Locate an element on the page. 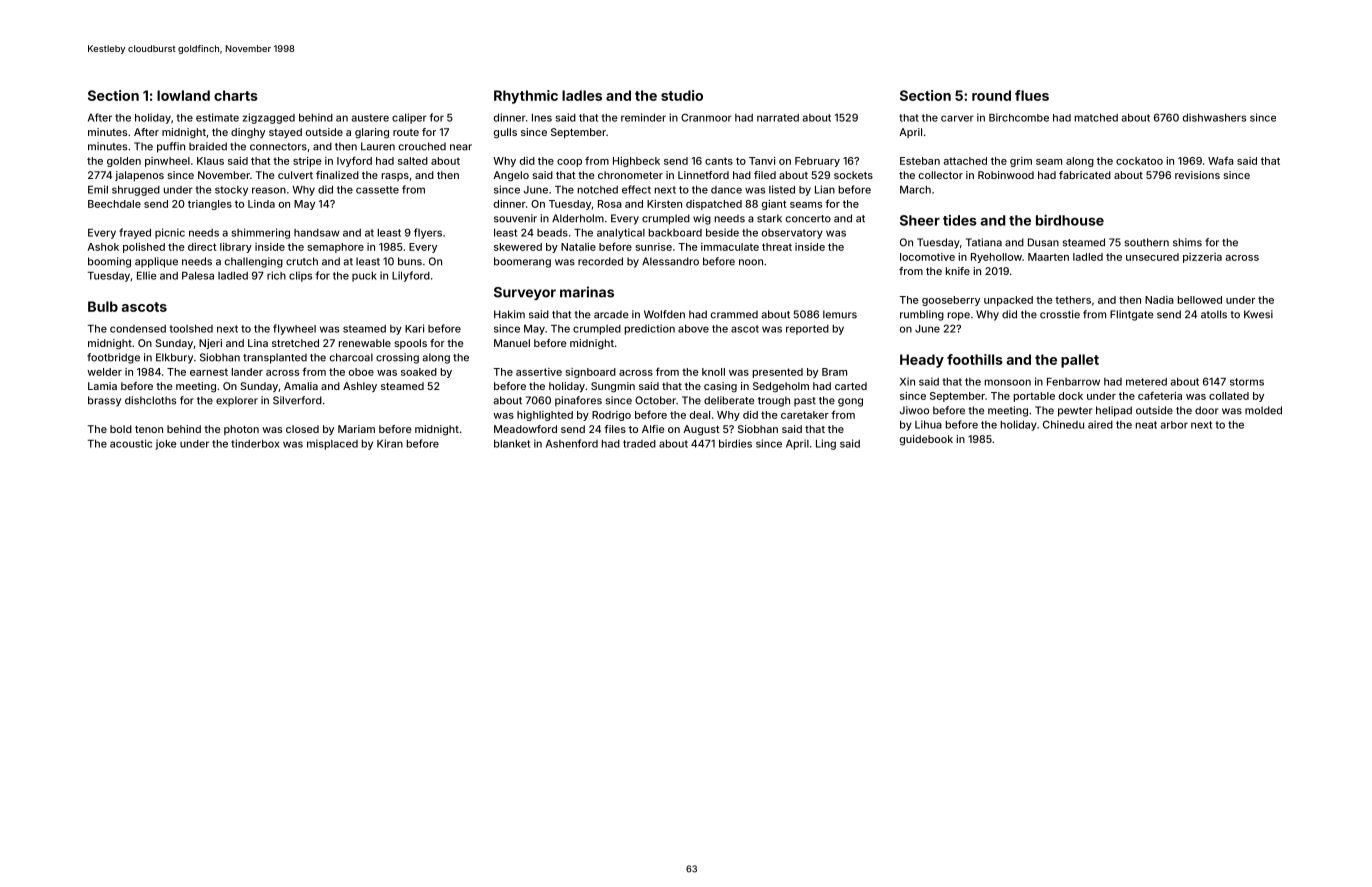  Rhythmic is located at coordinates (526, 97).
